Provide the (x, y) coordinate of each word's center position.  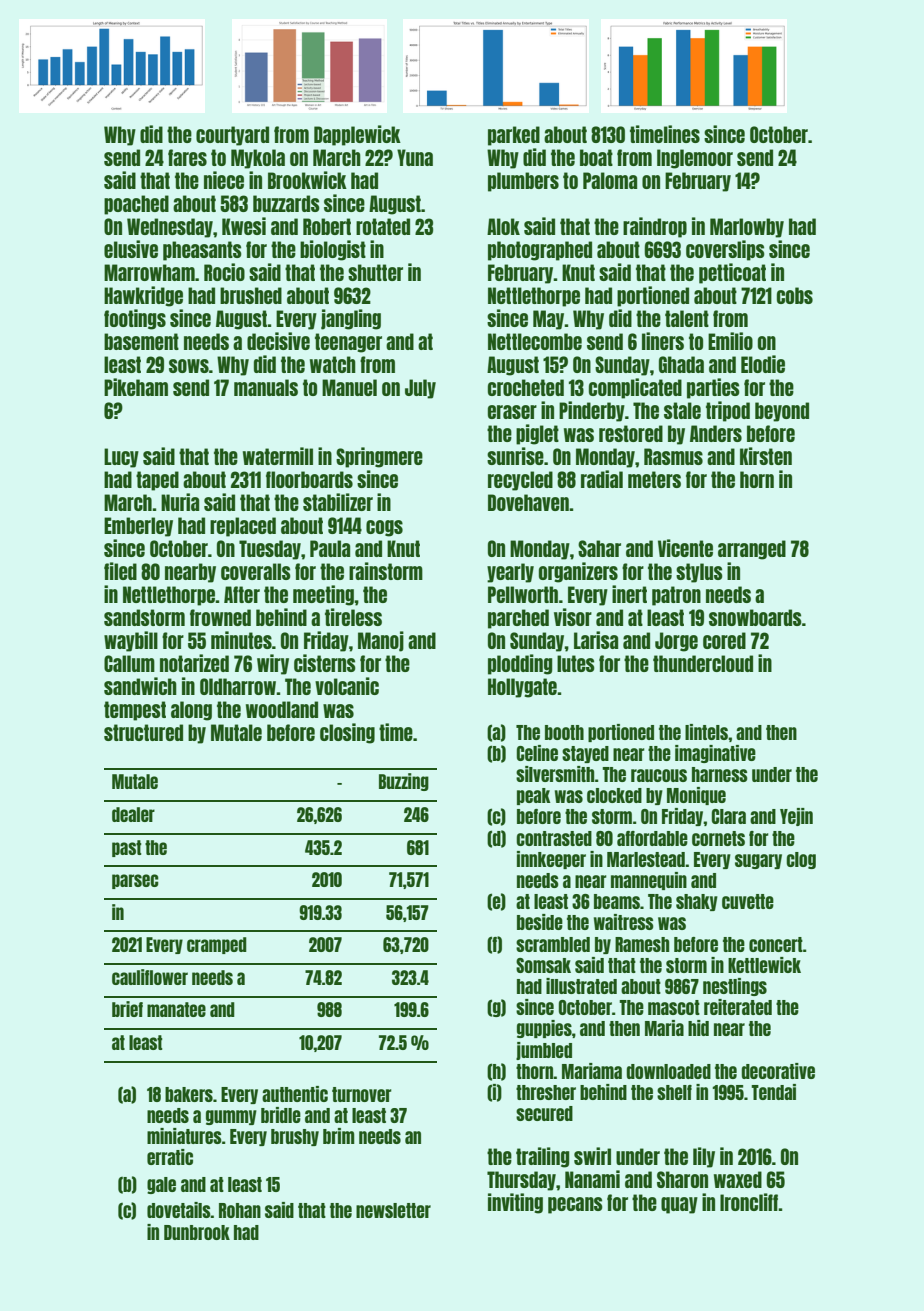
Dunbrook (197, 1232)
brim (339, 1136)
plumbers (523, 182)
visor (573, 617)
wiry (273, 664)
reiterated (738, 1007)
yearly (510, 573)
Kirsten (766, 456)
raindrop (655, 227)
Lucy (121, 458)
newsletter (393, 1210)
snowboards (755, 617)
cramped (217, 945)
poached (136, 205)
